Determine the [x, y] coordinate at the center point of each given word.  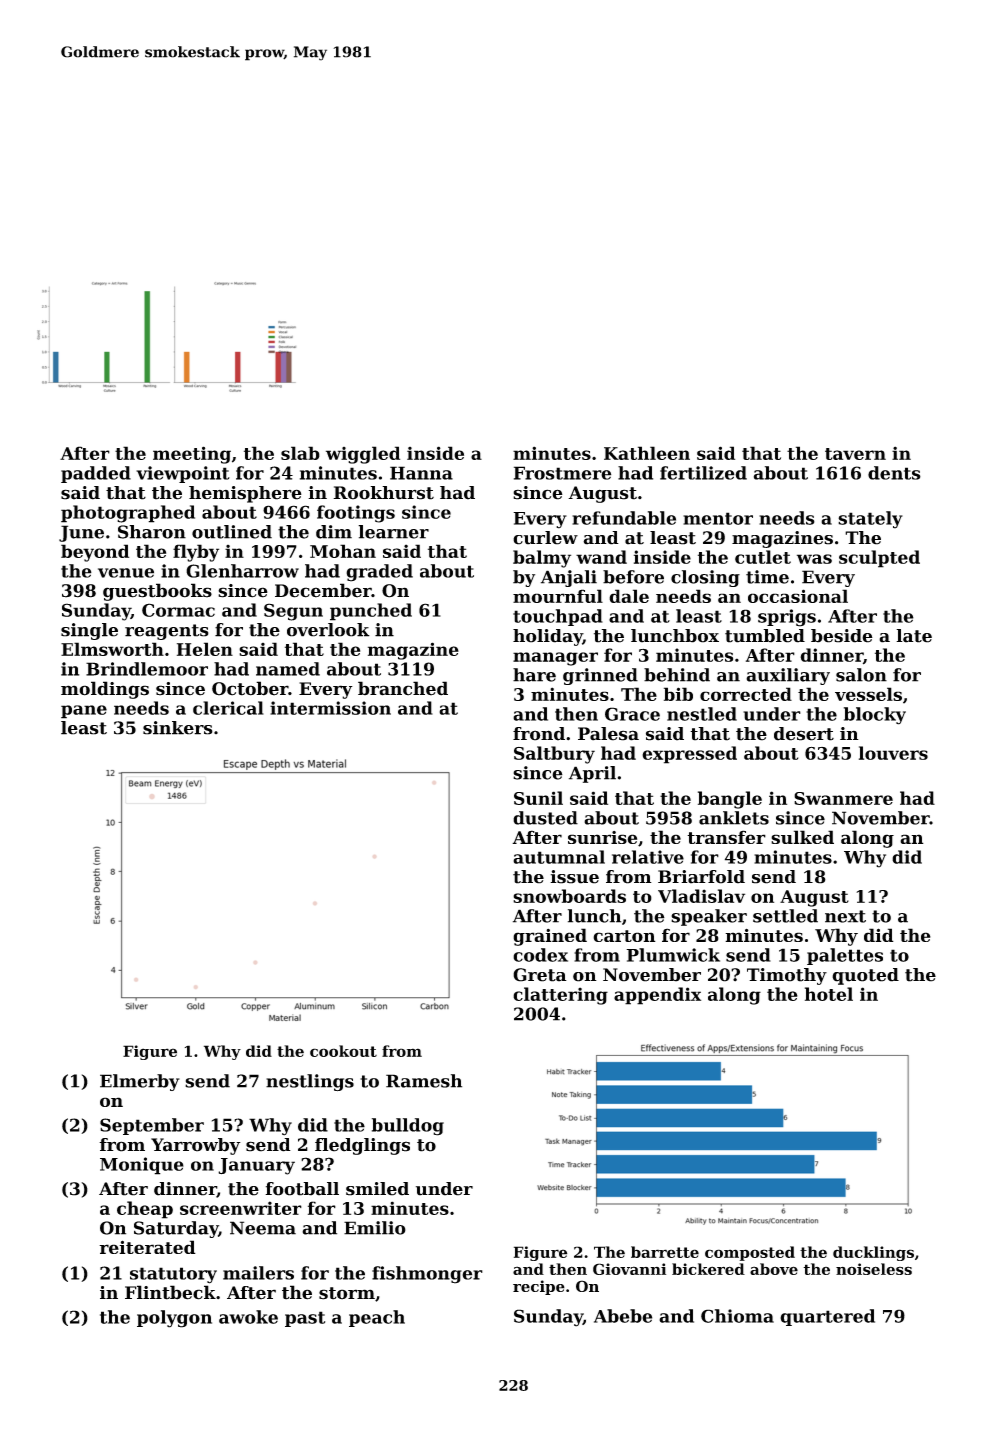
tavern [855, 454]
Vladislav [701, 896]
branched [403, 688]
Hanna [421, 473]
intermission [330, 708]
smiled [377, 1189]
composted [750, 1253]
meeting [192, 455]
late [914, 636]
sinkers [178, 728]
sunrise [602, 837]
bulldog [408, 1127]
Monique [142, 1166]
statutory [173, 1275]
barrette [665, 1252]
